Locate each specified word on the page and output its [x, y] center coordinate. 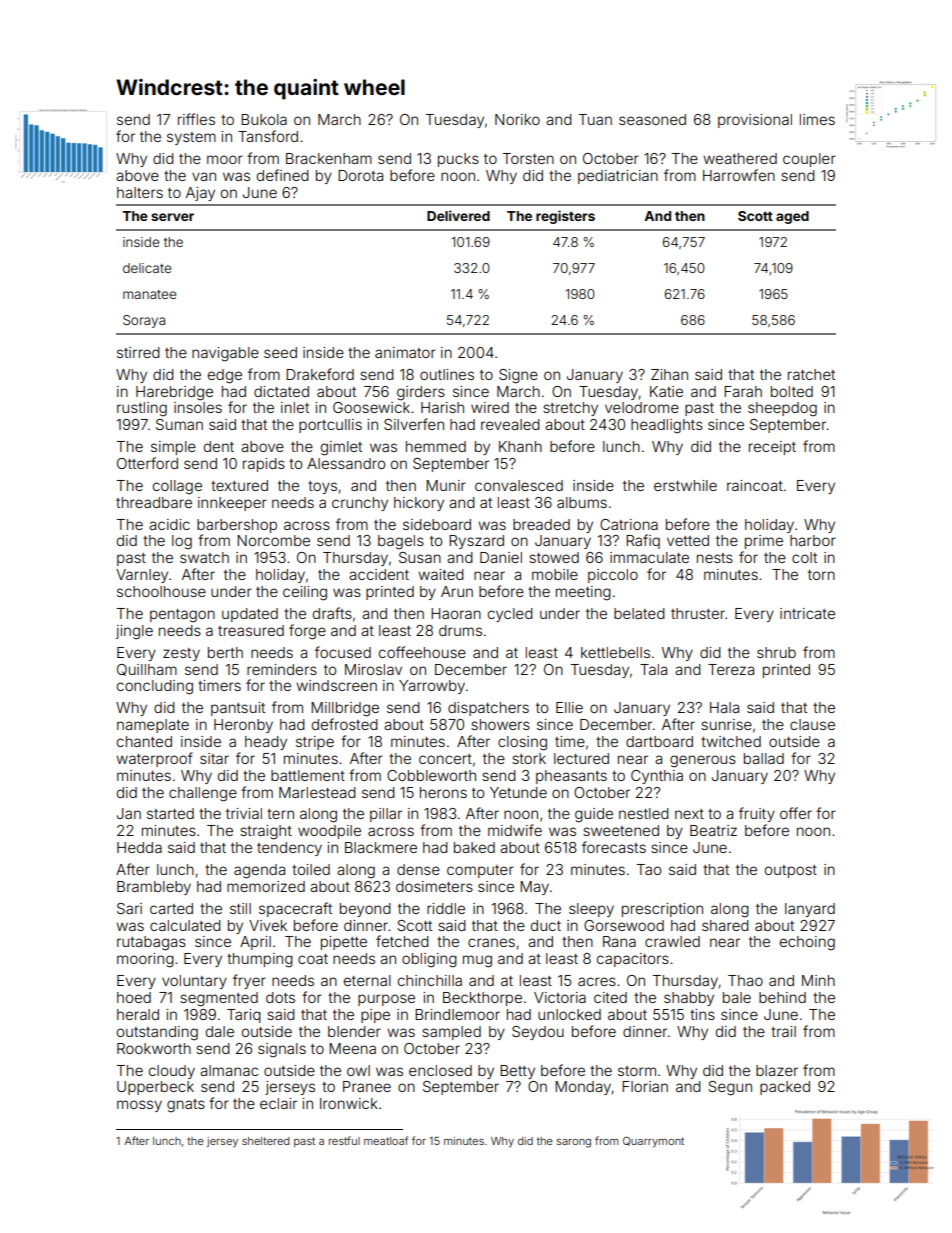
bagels [401, 542]
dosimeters [434, 886]
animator [405, 352]
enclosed [440, 1070]
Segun [730, 1088]
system [191, 138]
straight [266, 832]
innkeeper [232, 504]
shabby [689, 999]
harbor [813, 540]
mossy [139, 1106]
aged [792, 217]
